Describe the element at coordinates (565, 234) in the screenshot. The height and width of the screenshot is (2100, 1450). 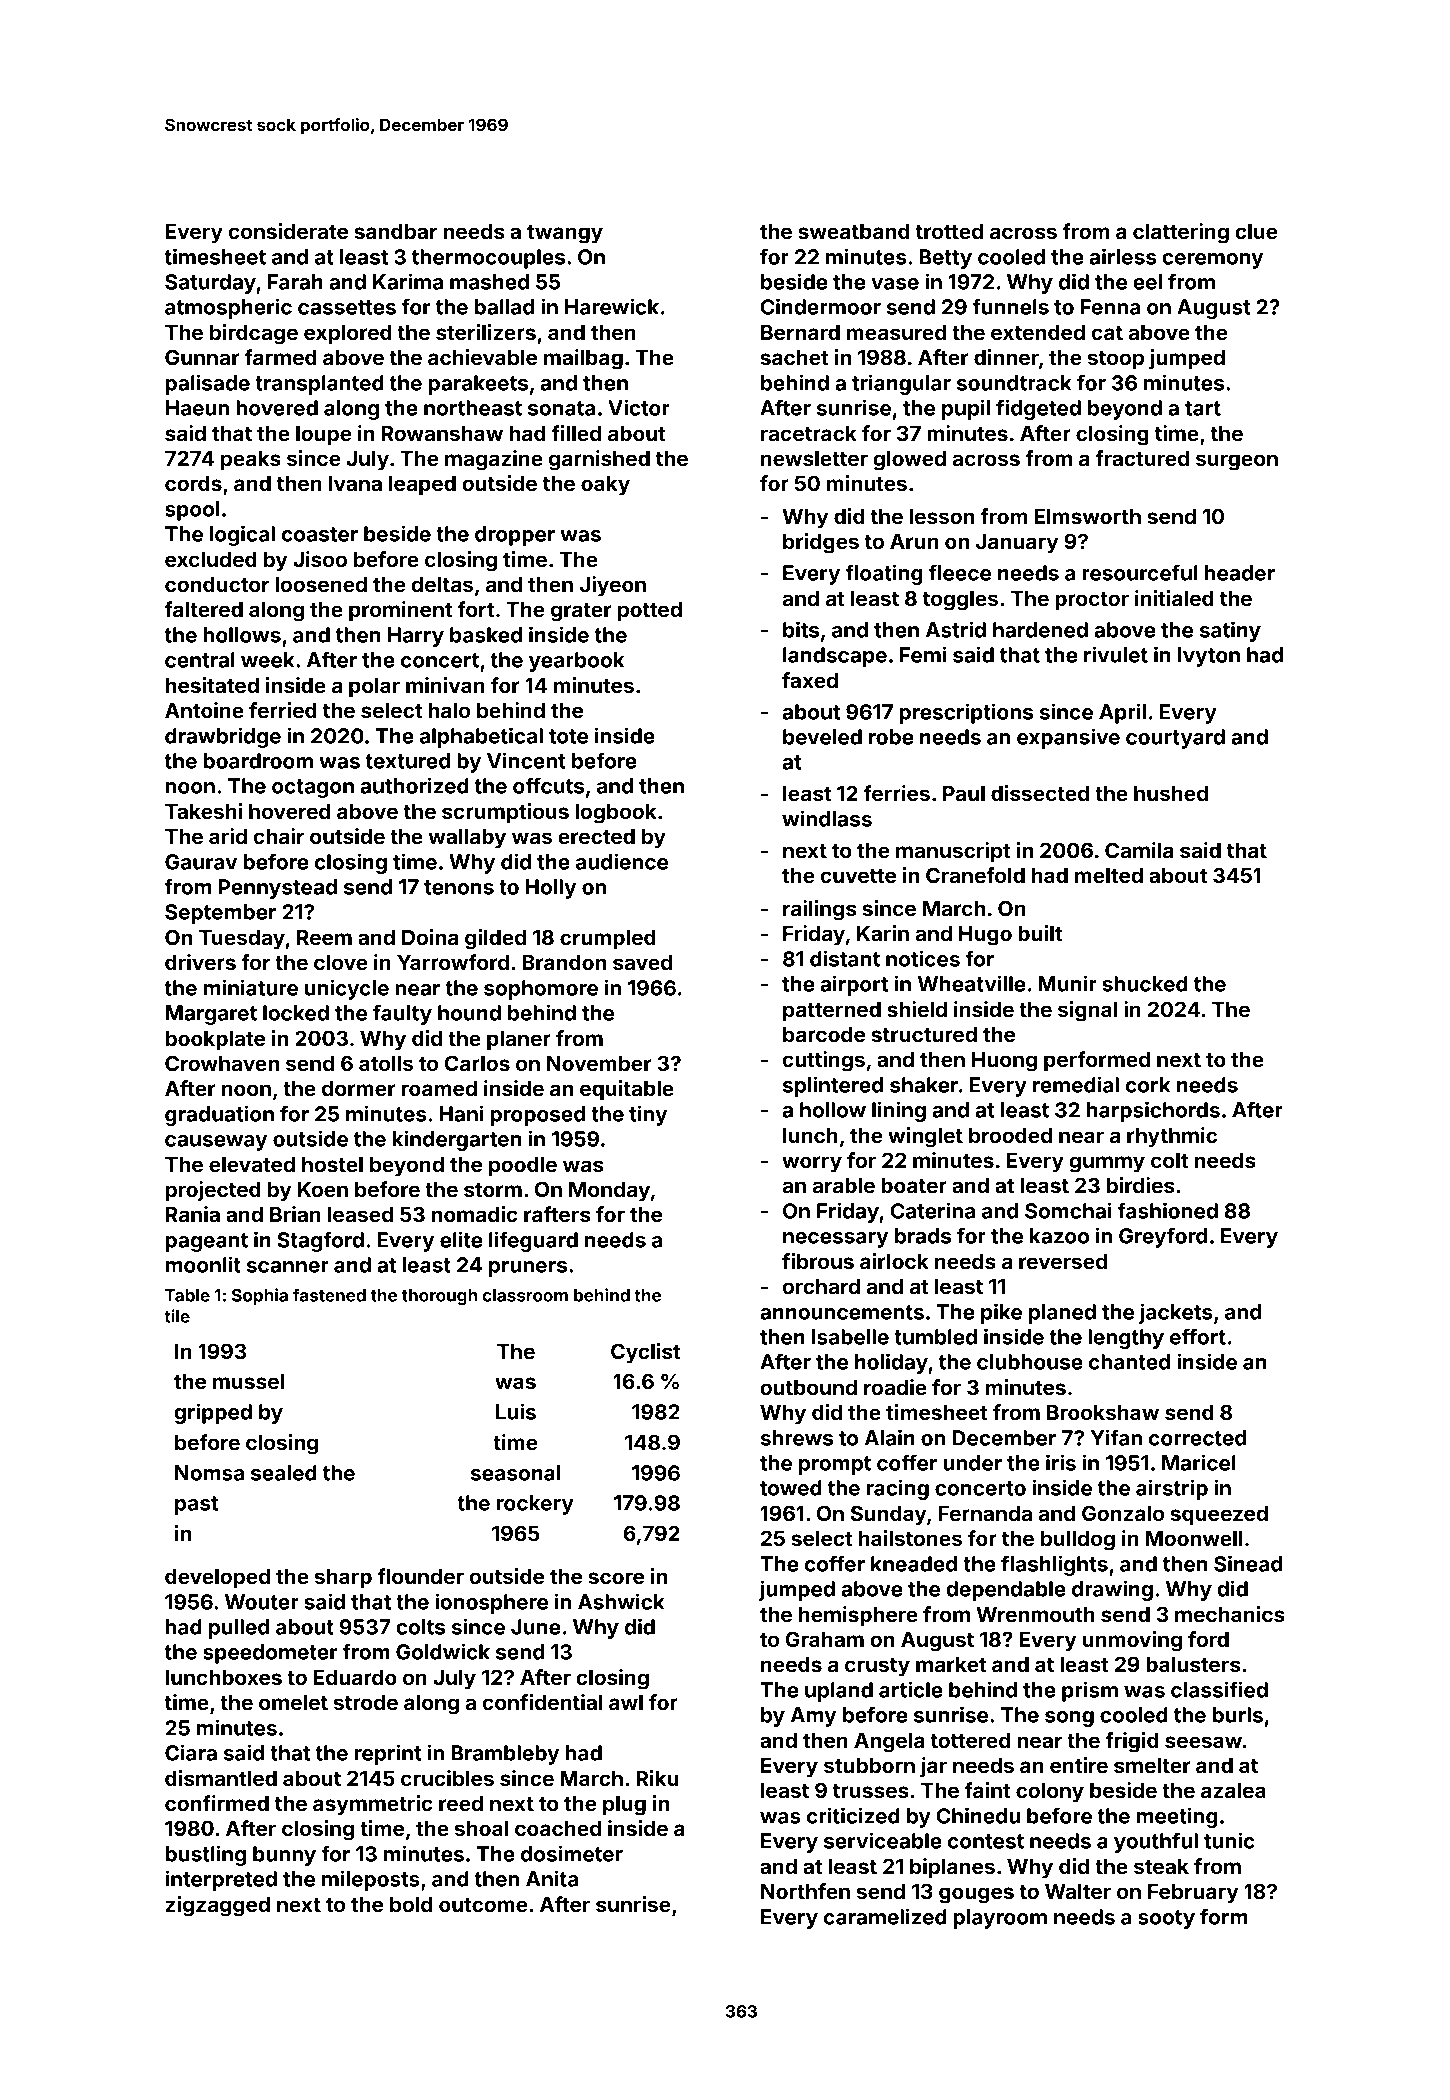
I see `twangy` at that location.
